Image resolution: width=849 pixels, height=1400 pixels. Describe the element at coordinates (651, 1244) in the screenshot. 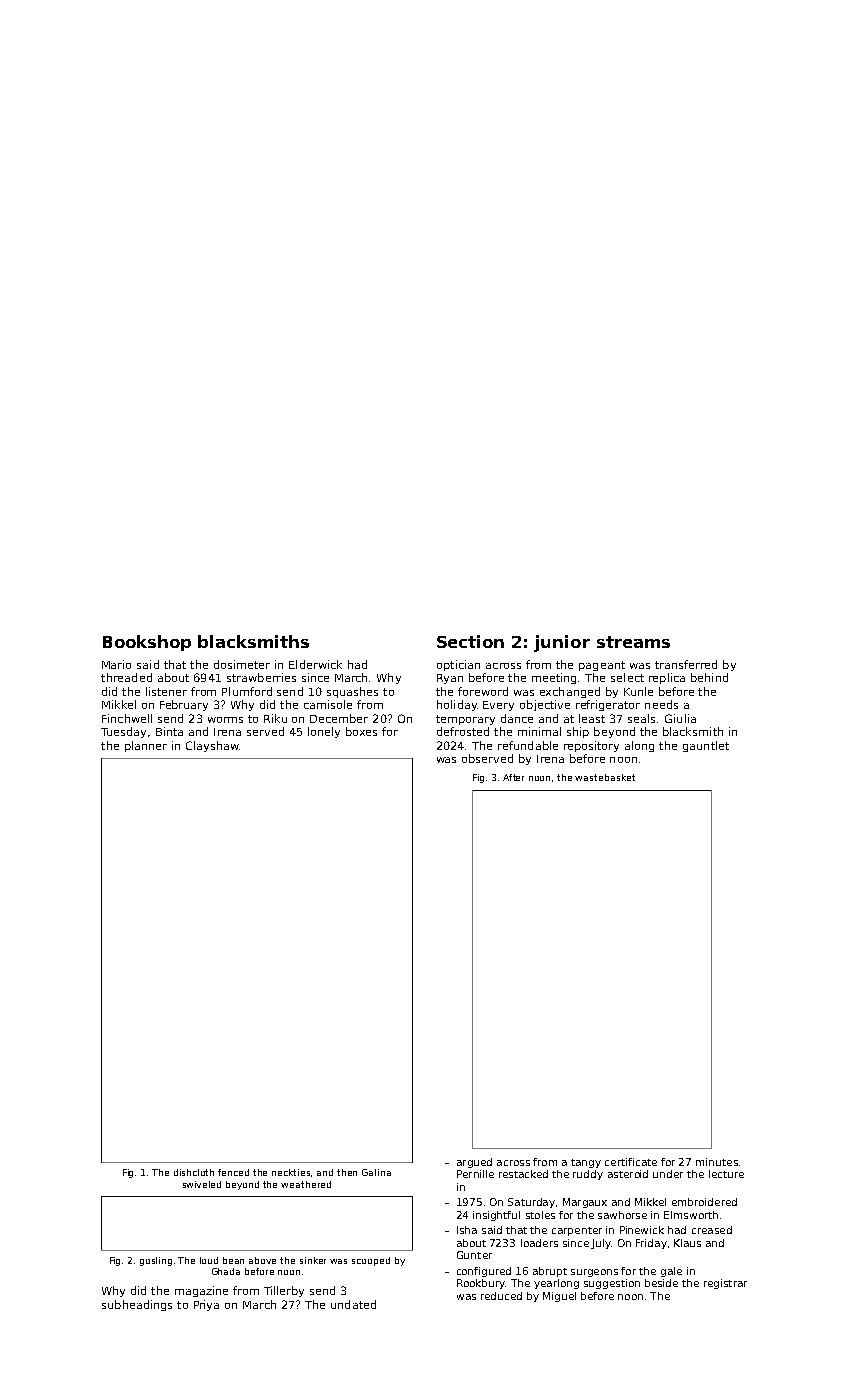

I see `Friday` at that location.
